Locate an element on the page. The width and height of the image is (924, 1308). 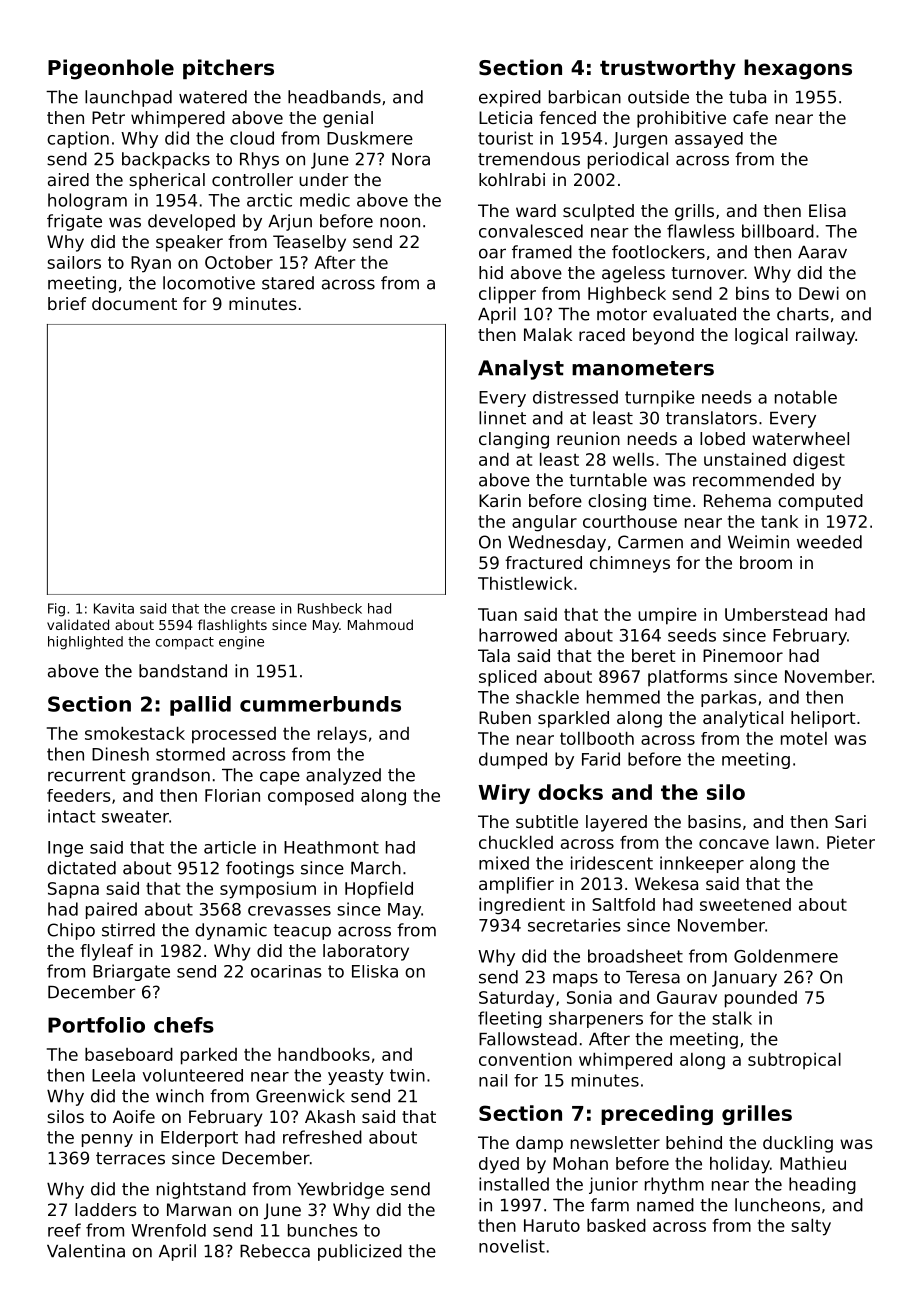
March is located at coordinates (376, 868).
